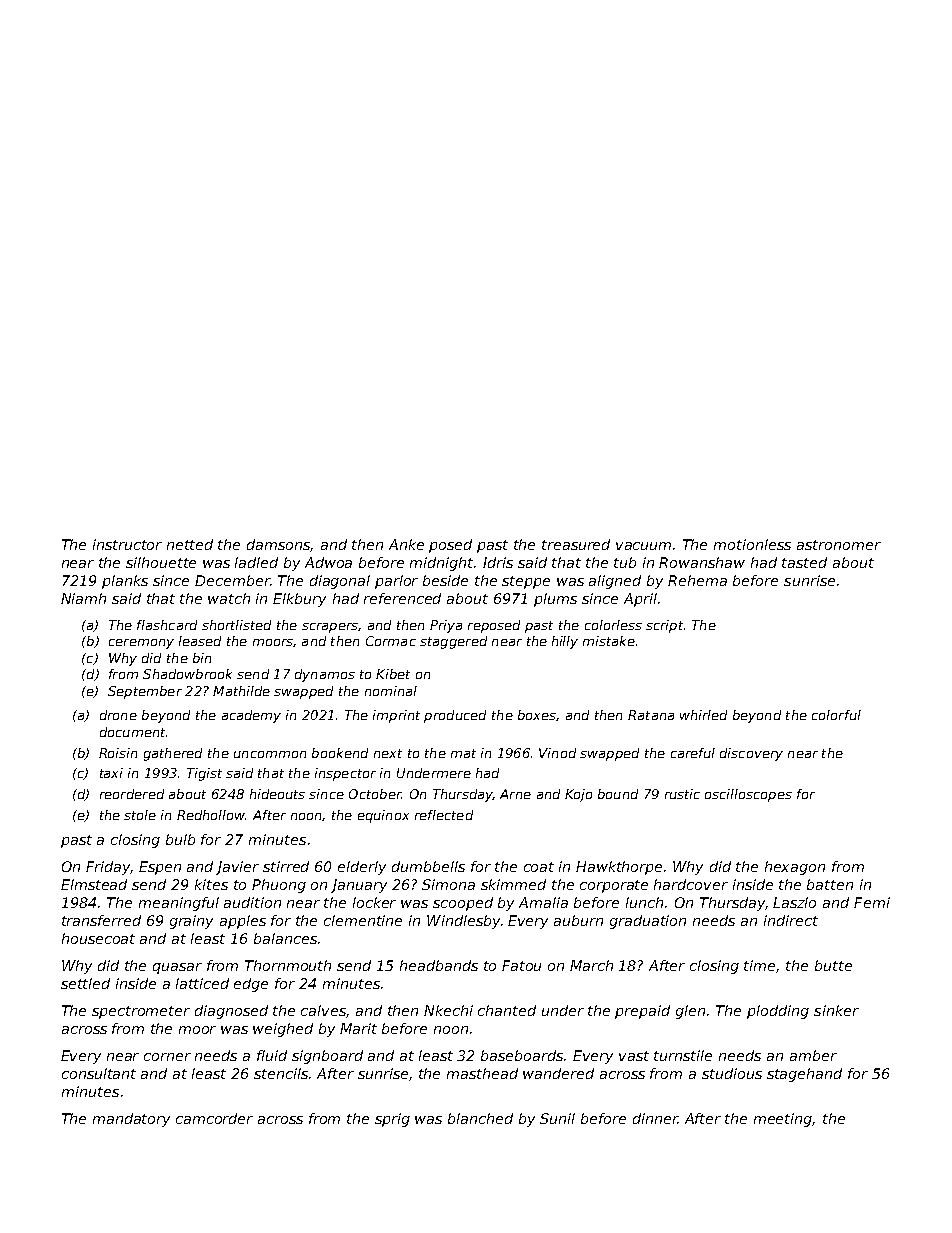 The height and width of the image is (1233, 952). I want to click on diagnosed, so click(231, 1012).
